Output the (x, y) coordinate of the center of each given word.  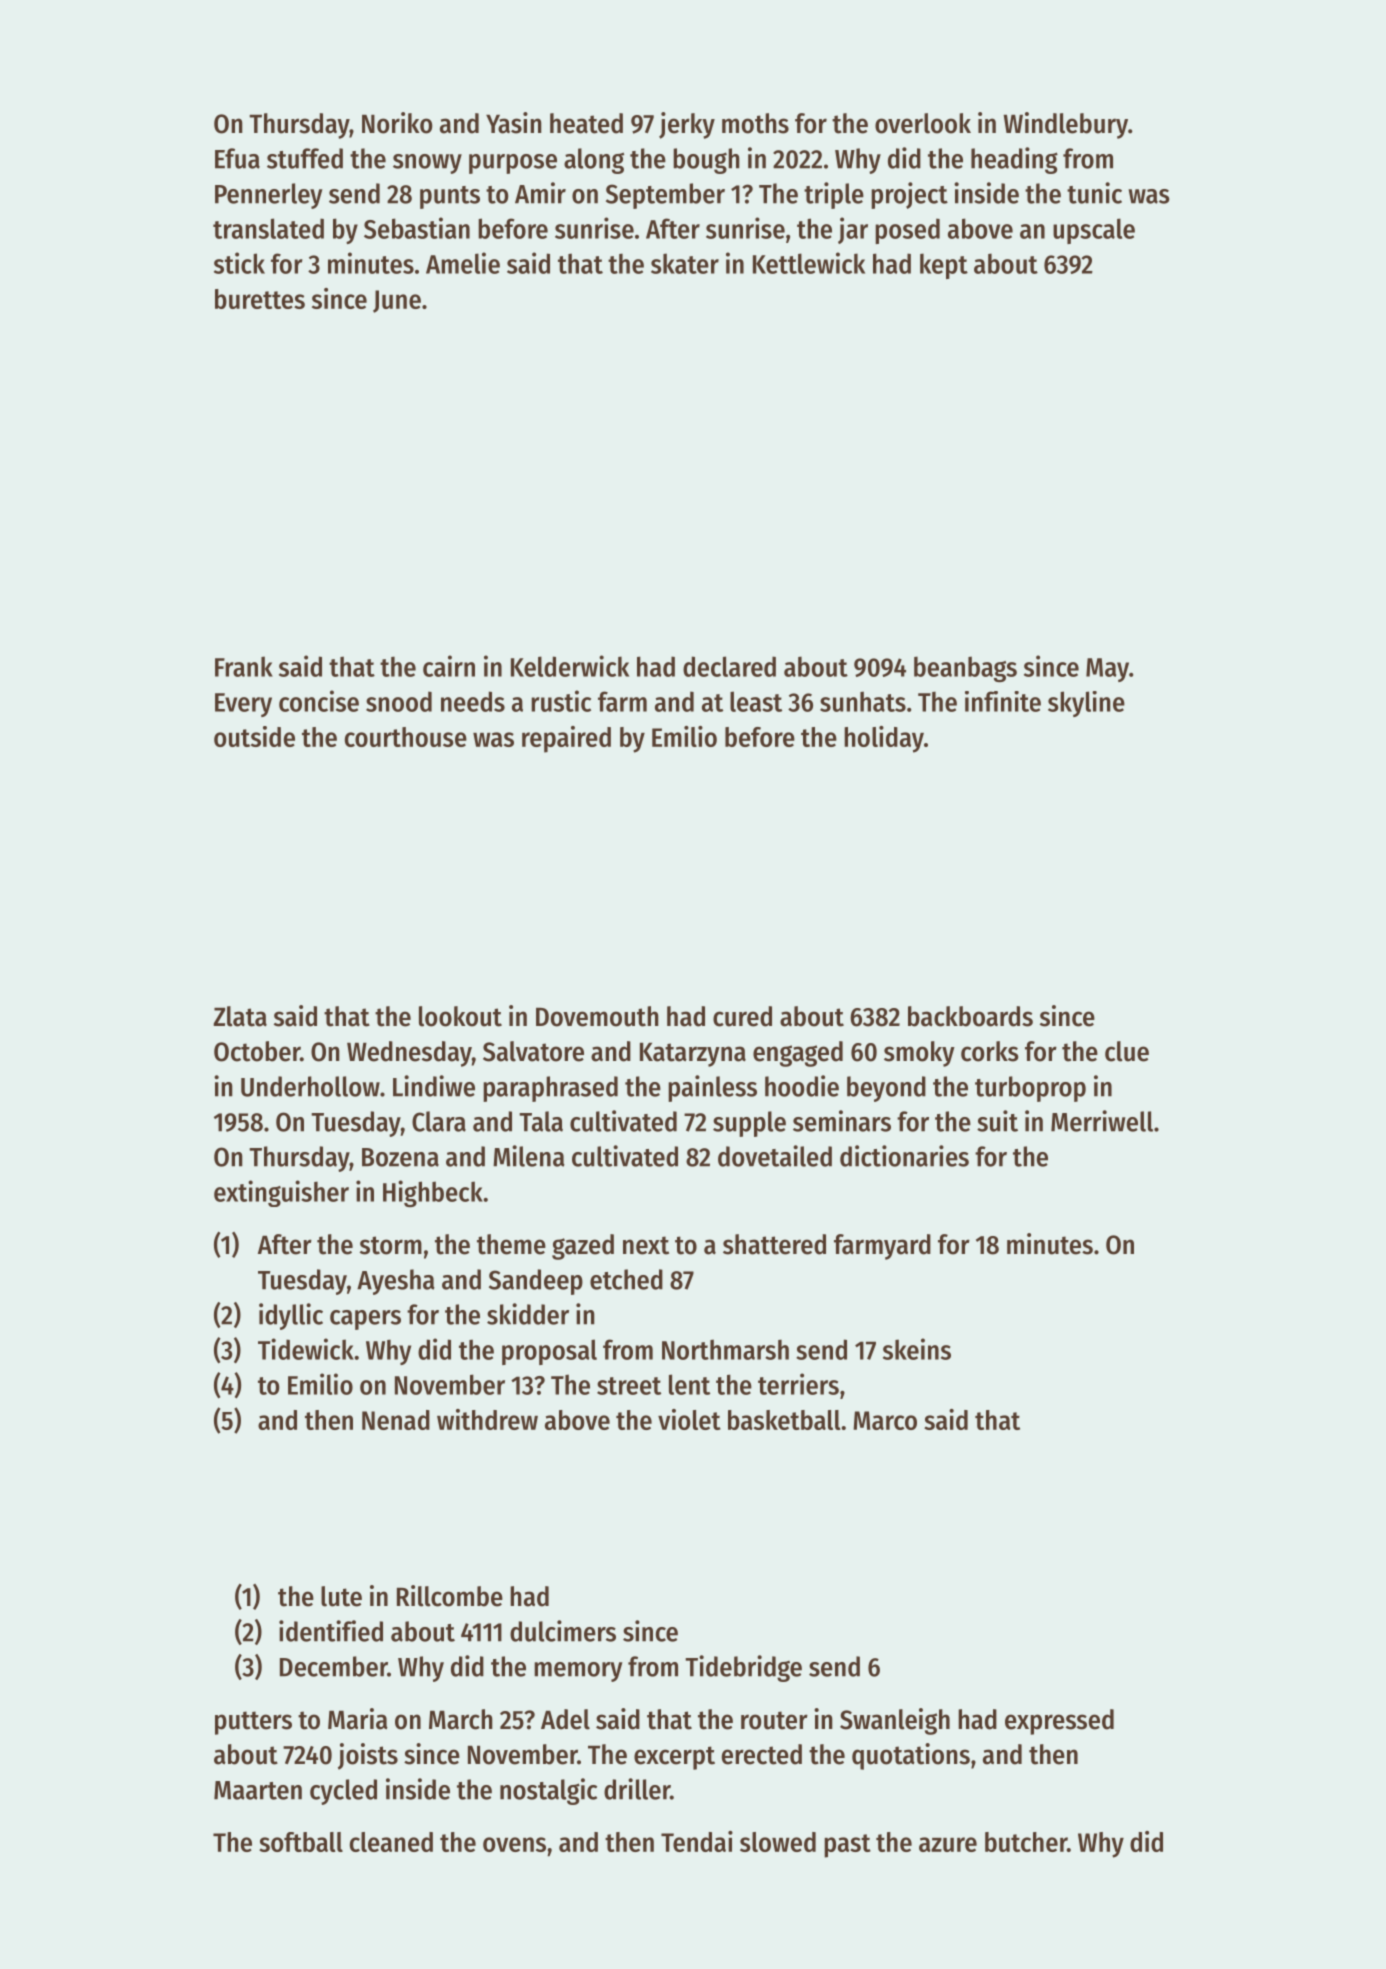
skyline (1086, 704)
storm (391, 1245)
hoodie (802, 1086)
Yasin (514, 123)
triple (834, 195)
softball (301, 1842)
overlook (923, 123)
